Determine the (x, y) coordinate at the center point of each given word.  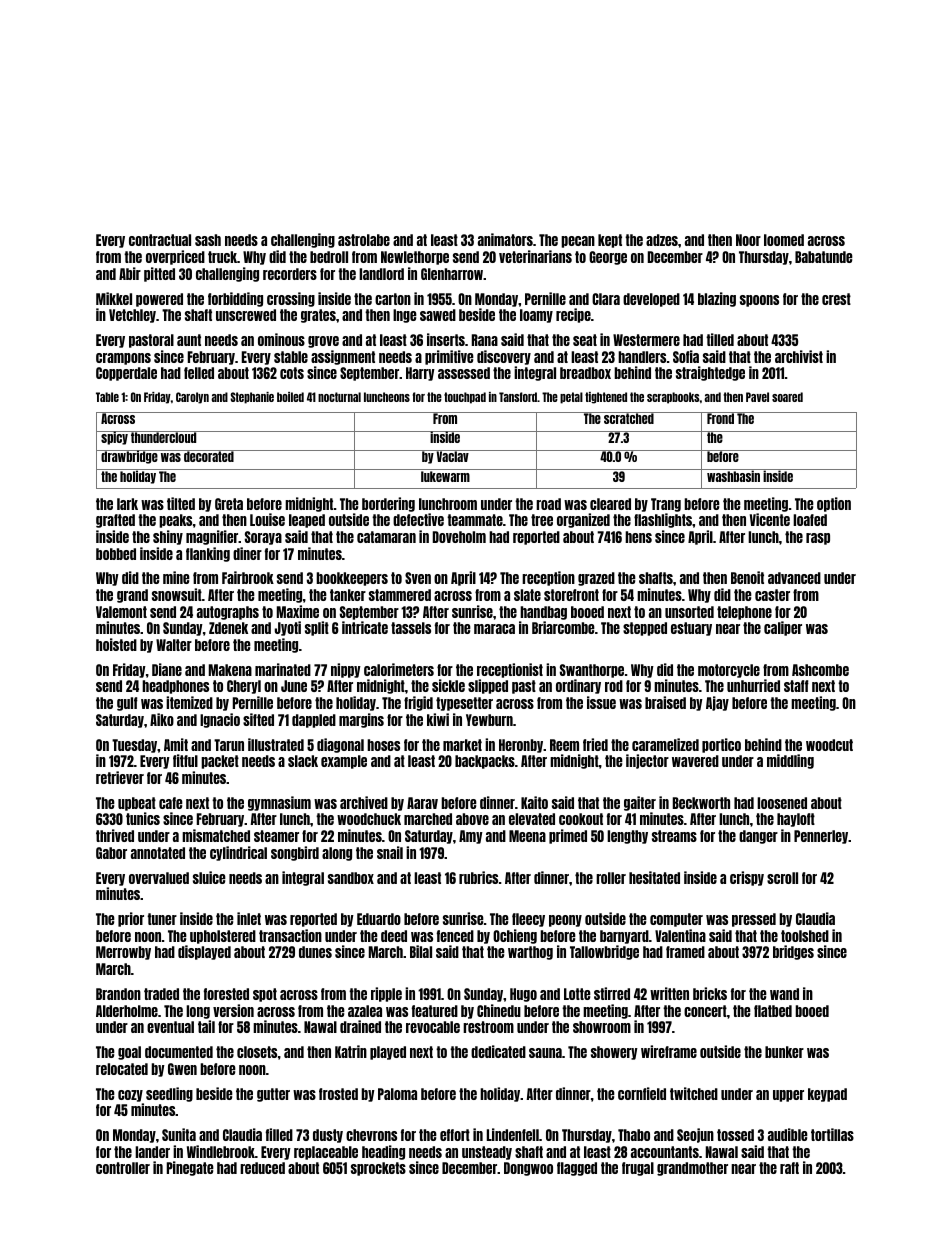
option (834, 504)
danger (758, 837)
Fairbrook (248, 577)
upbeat (137, 804)
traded (161, 994)
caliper (783, 628)
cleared (610, 504)
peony (565, 921)
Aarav (422, 803)
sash (208, 240)
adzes (662, 240)
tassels (411, 628)
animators (505, 239)
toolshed (805, 936)
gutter (273, 1095)
